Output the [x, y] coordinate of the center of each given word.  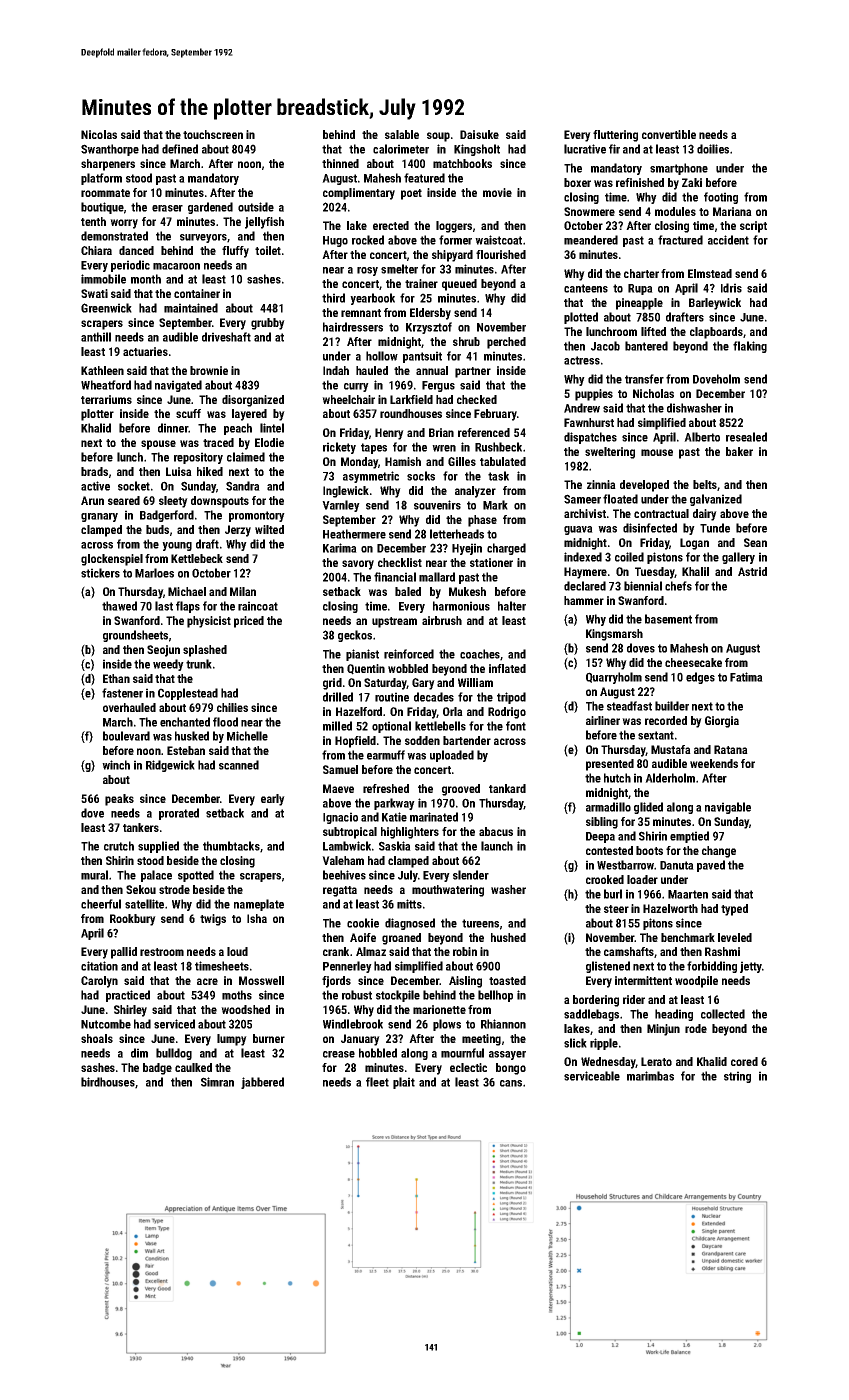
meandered [591, 240]
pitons [658, 924]
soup [438, 137]
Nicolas [99, 134]
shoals [97, 1038]
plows [447, 1025]
